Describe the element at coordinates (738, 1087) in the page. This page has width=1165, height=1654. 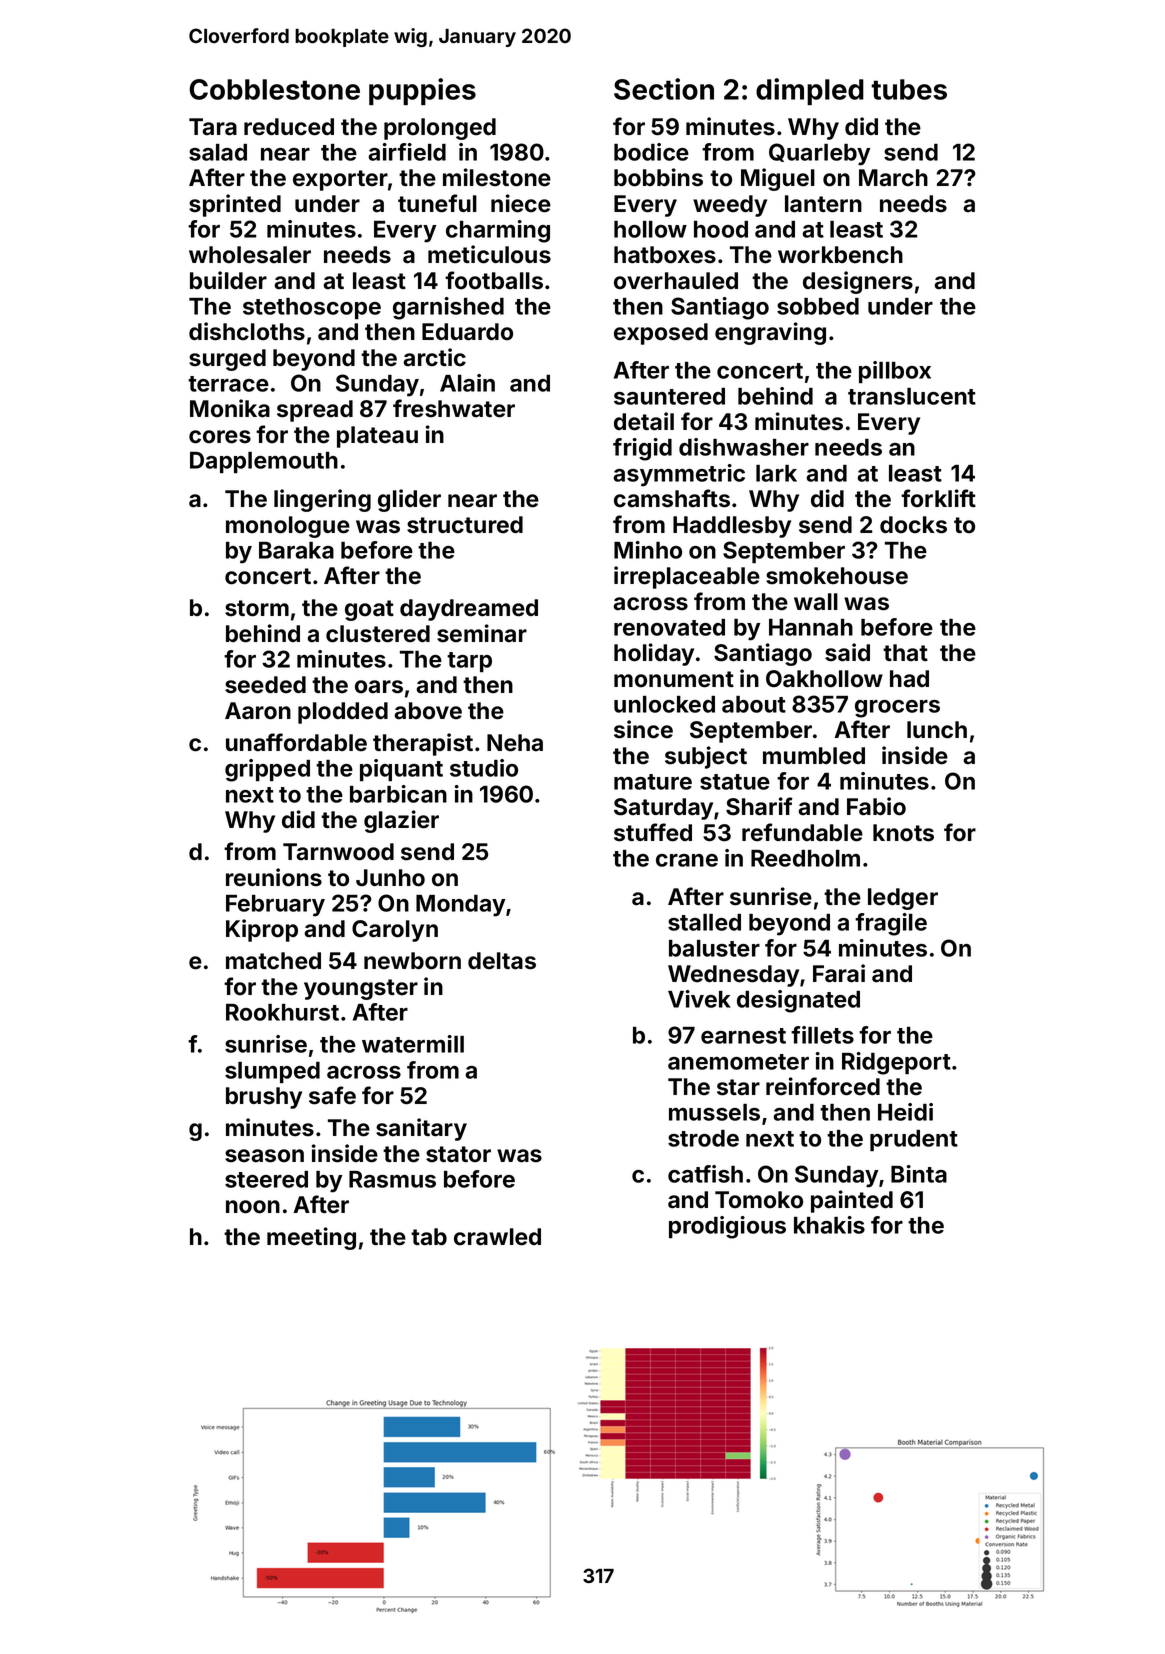
I see `star` at that location.
